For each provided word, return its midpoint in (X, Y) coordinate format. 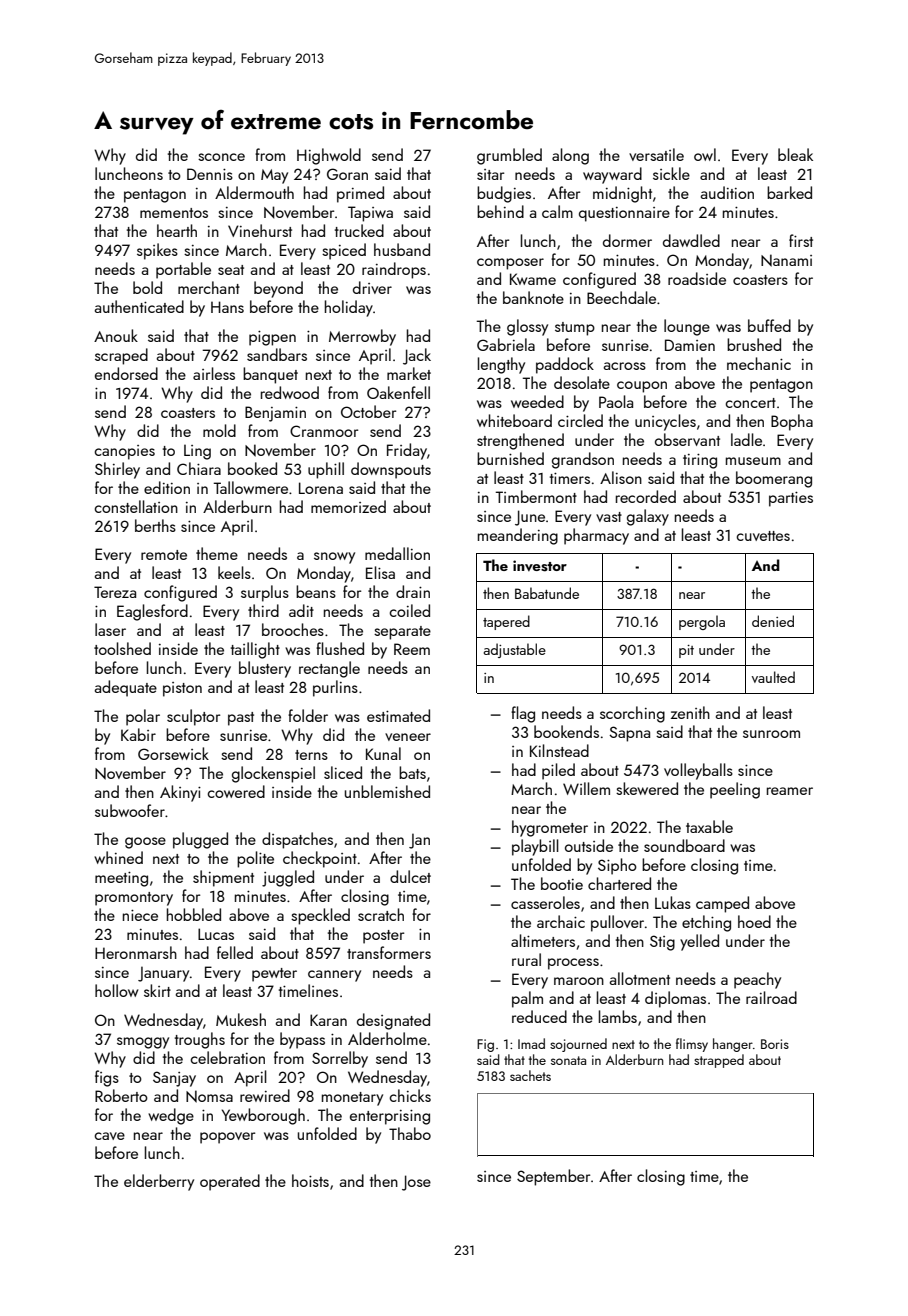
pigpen (272, 338)
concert (750, 403)
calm (557, 211)
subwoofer (130, 810)
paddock (565, 365)
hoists (310, 1180)
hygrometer (550, 828)
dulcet (410, 876)
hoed (754, 921)
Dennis (210, 174)
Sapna (629, 734)
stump (575, 329)
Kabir (138, 734)
